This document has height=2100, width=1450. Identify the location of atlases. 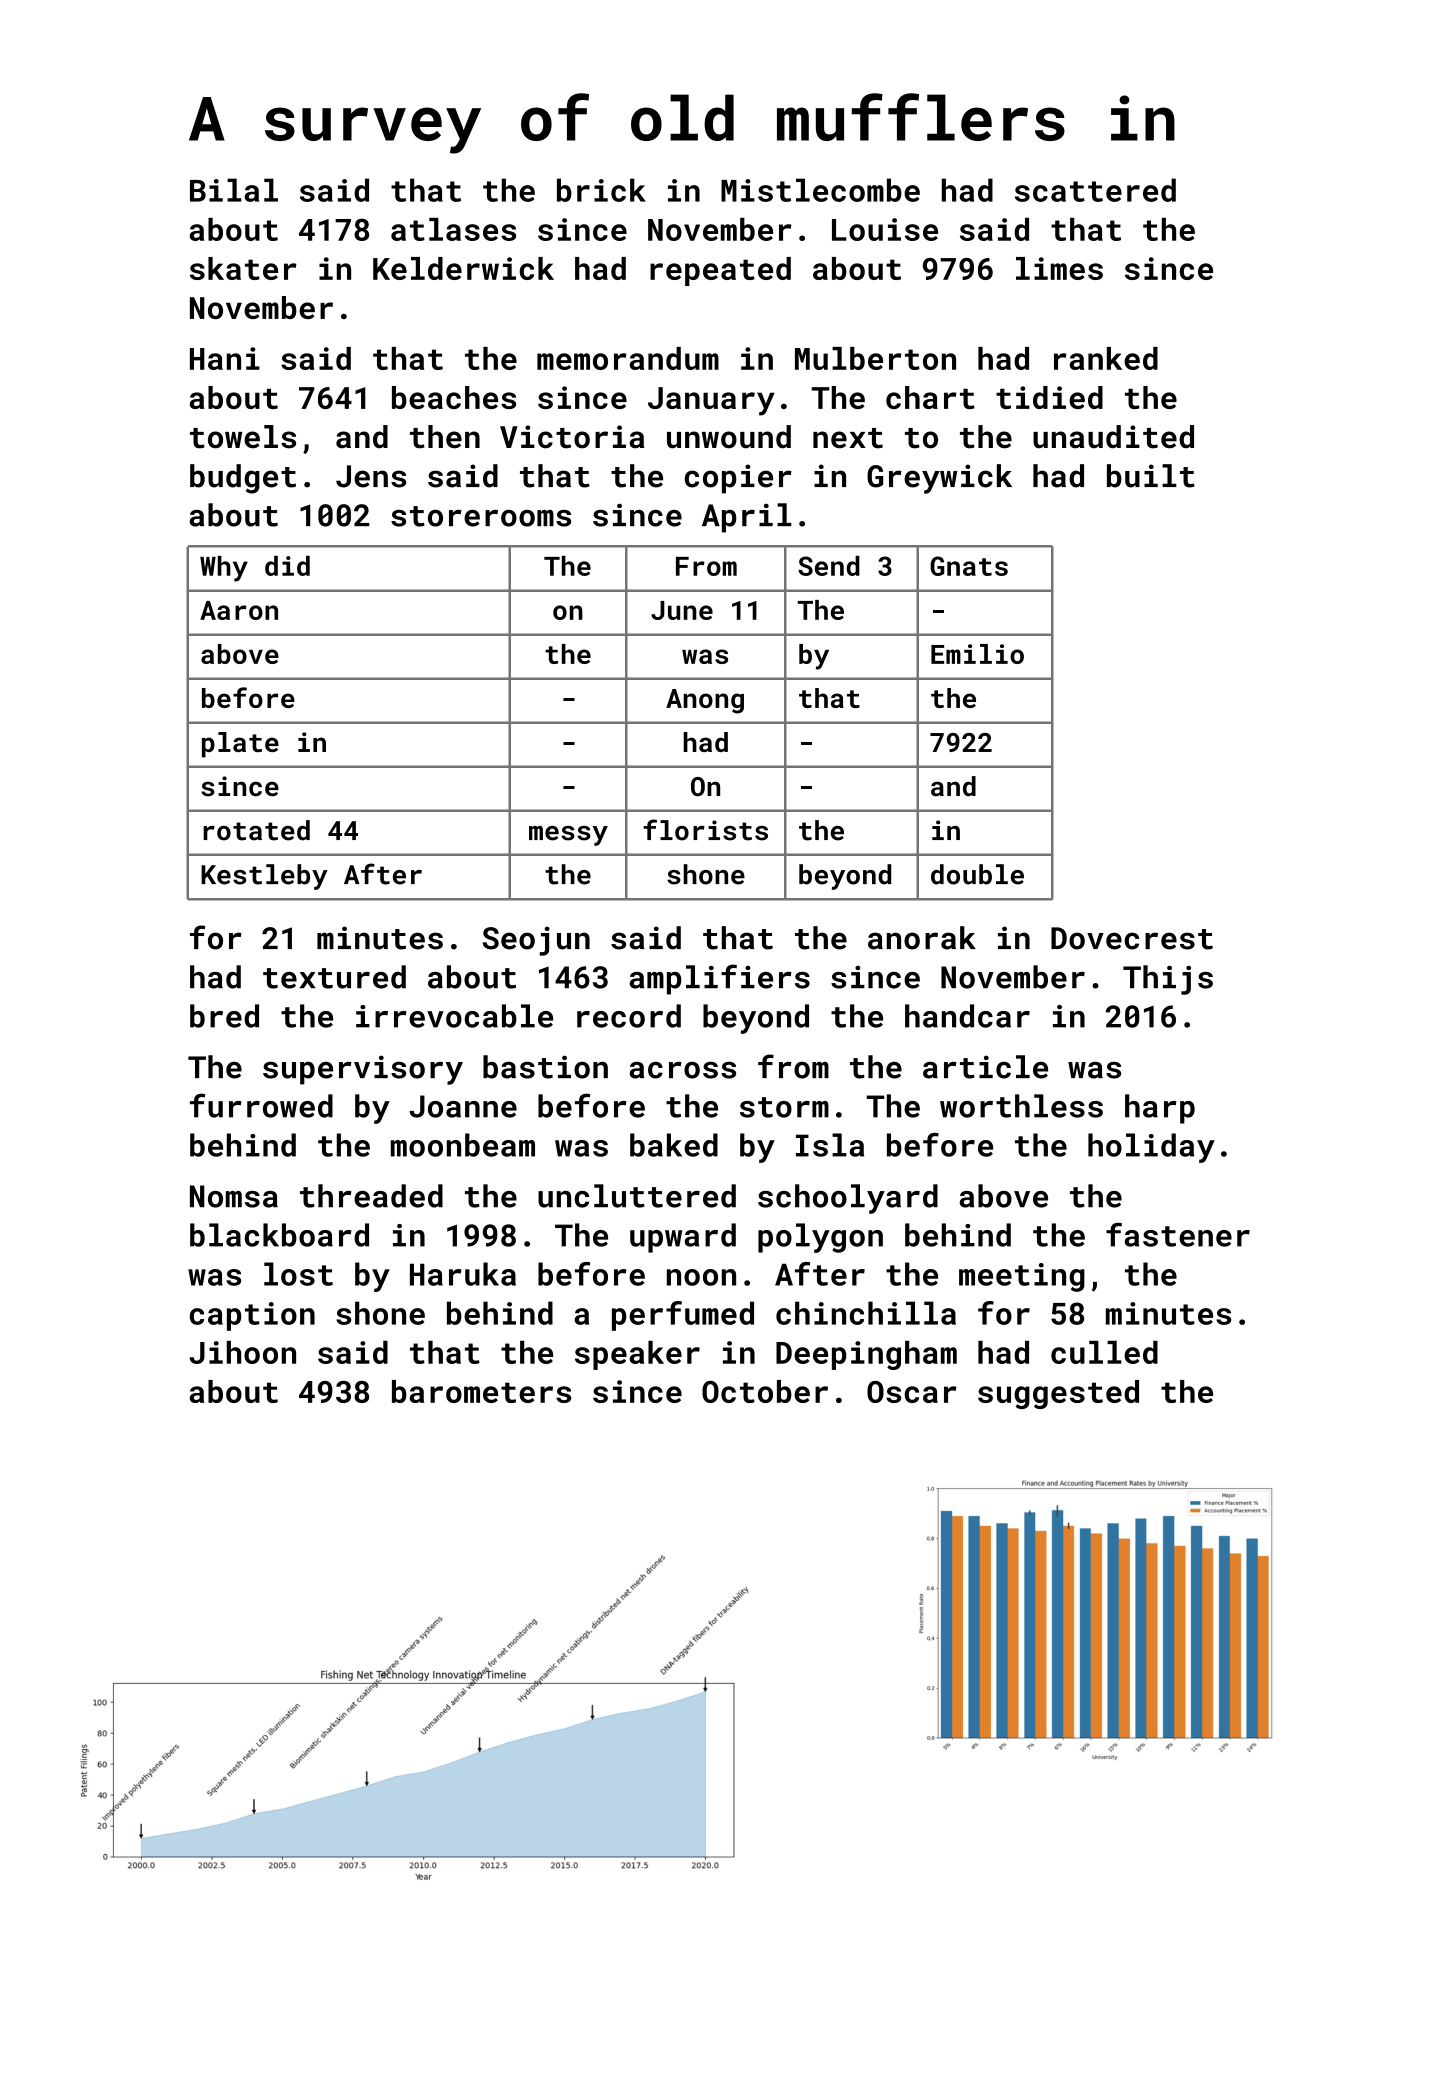
(453, 229).
